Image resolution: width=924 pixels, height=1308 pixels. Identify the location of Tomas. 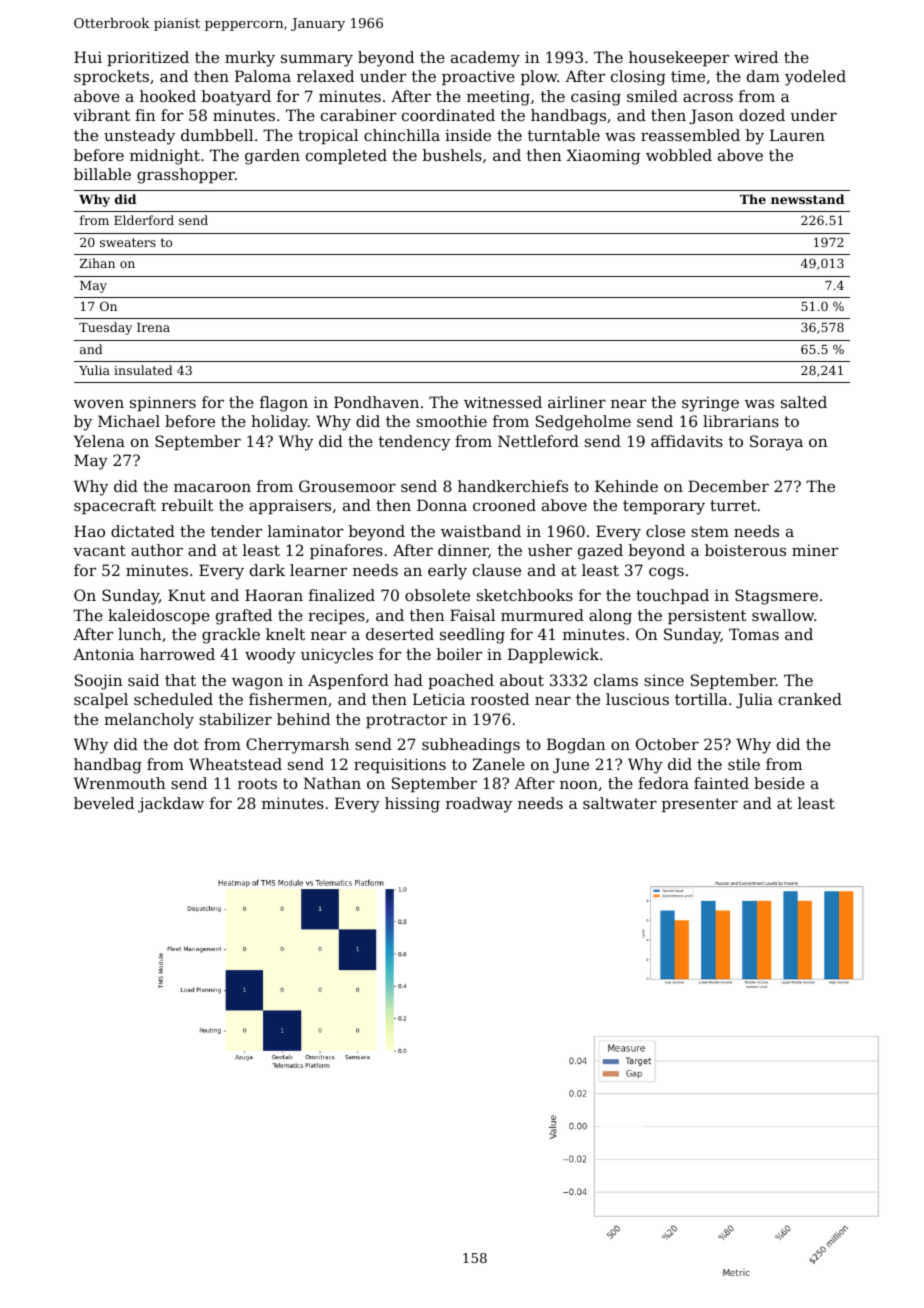
(754, 634).
